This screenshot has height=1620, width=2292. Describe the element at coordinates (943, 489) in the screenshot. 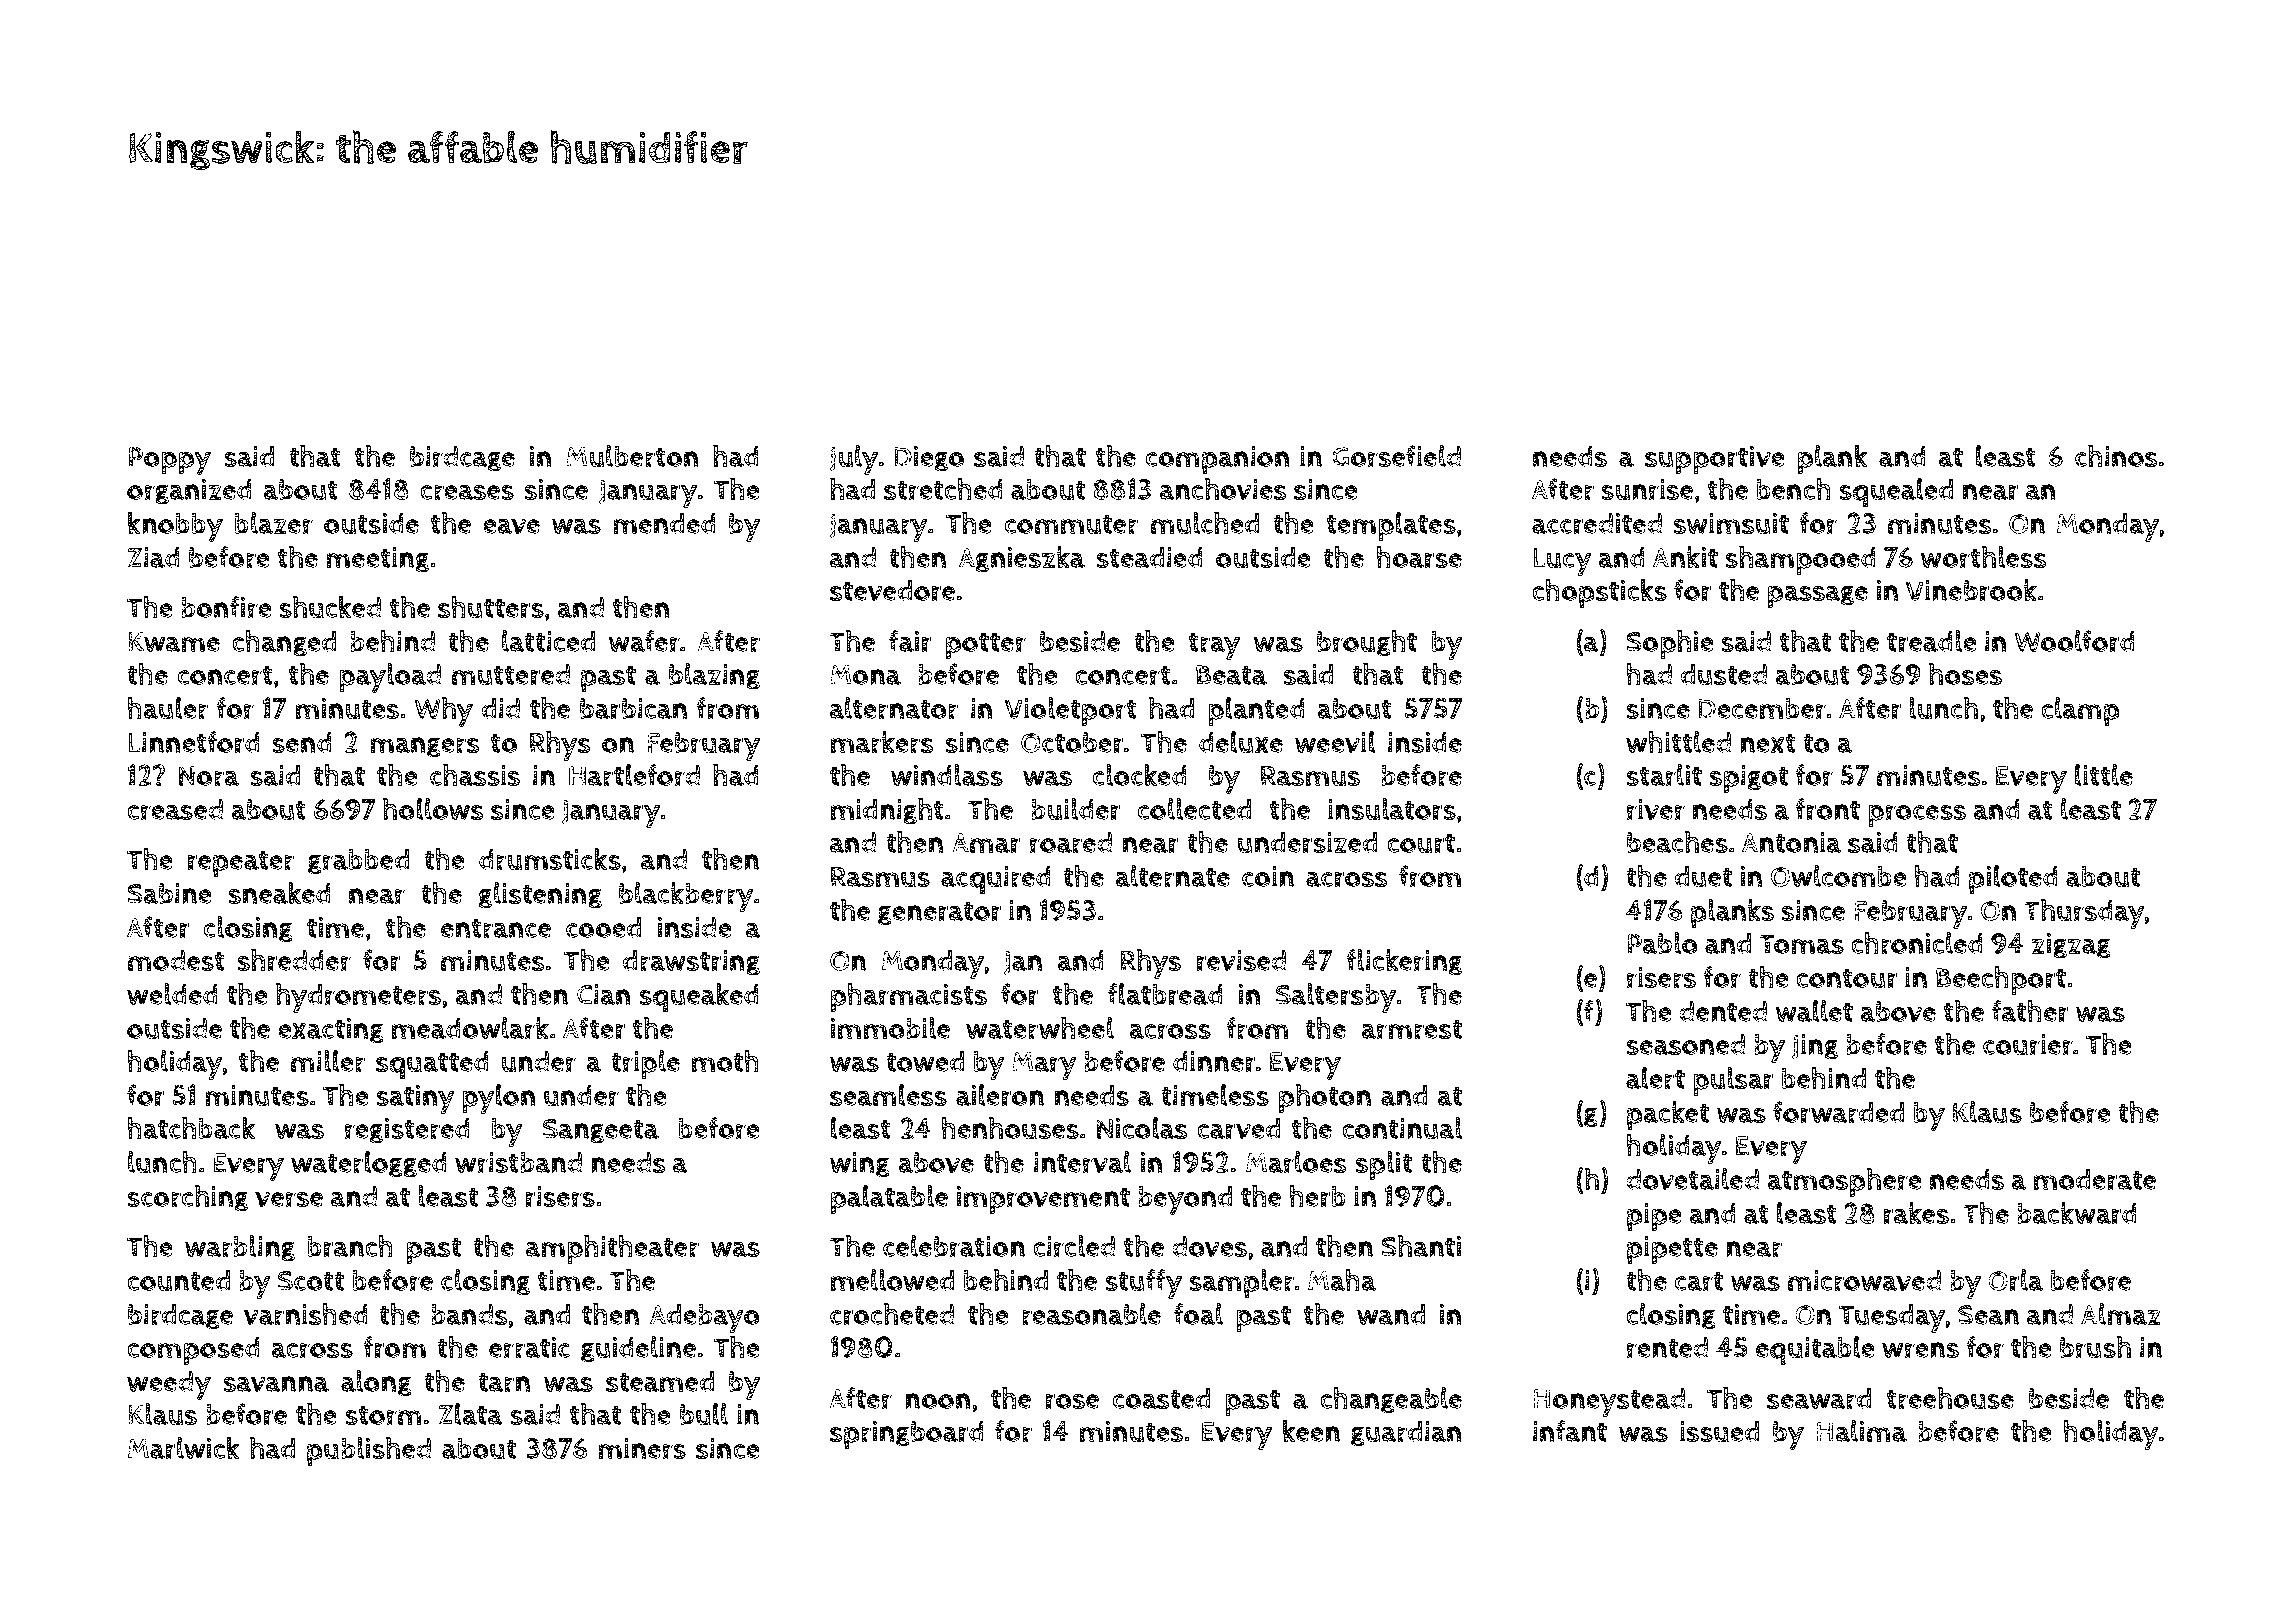

I see `stretched` at that location.
